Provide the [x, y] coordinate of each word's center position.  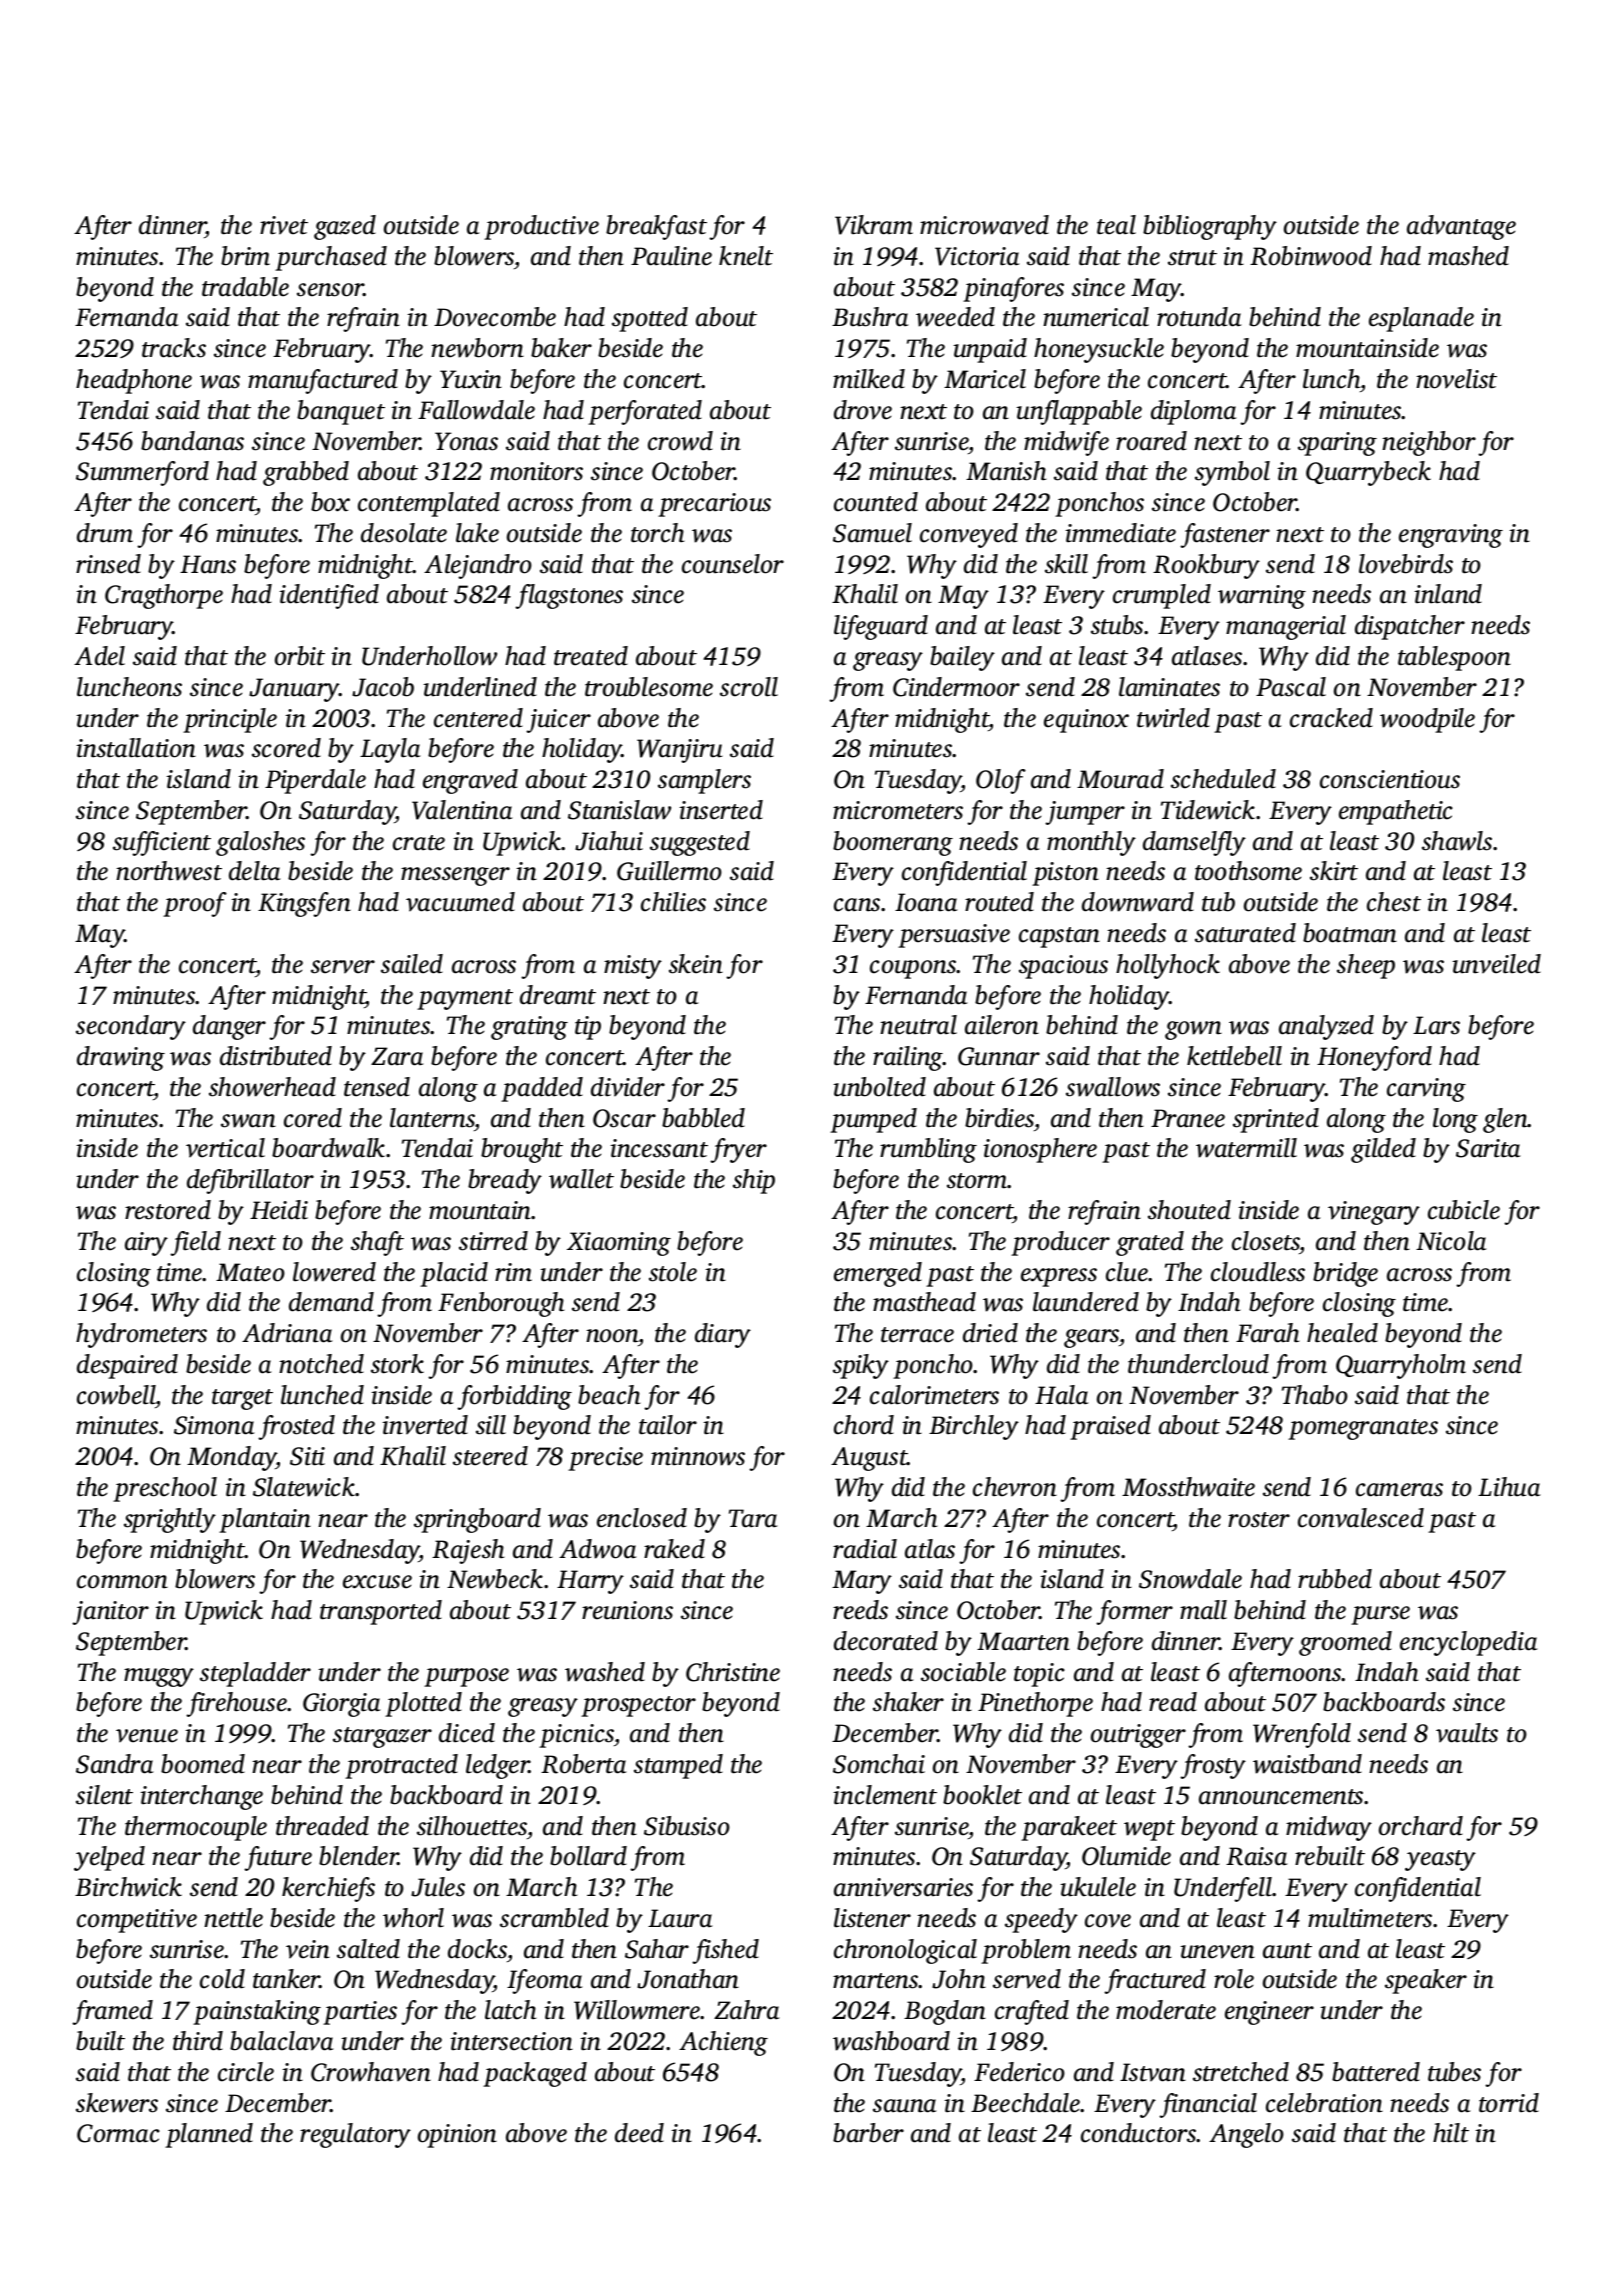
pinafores [1013, 289]
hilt [1451, 2133]
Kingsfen [304, 904]
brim [245, 256]
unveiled [1496, 964]
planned [209, 2135]
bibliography [1210, 227]
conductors [1139, 2133]
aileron [1002, 1025]
